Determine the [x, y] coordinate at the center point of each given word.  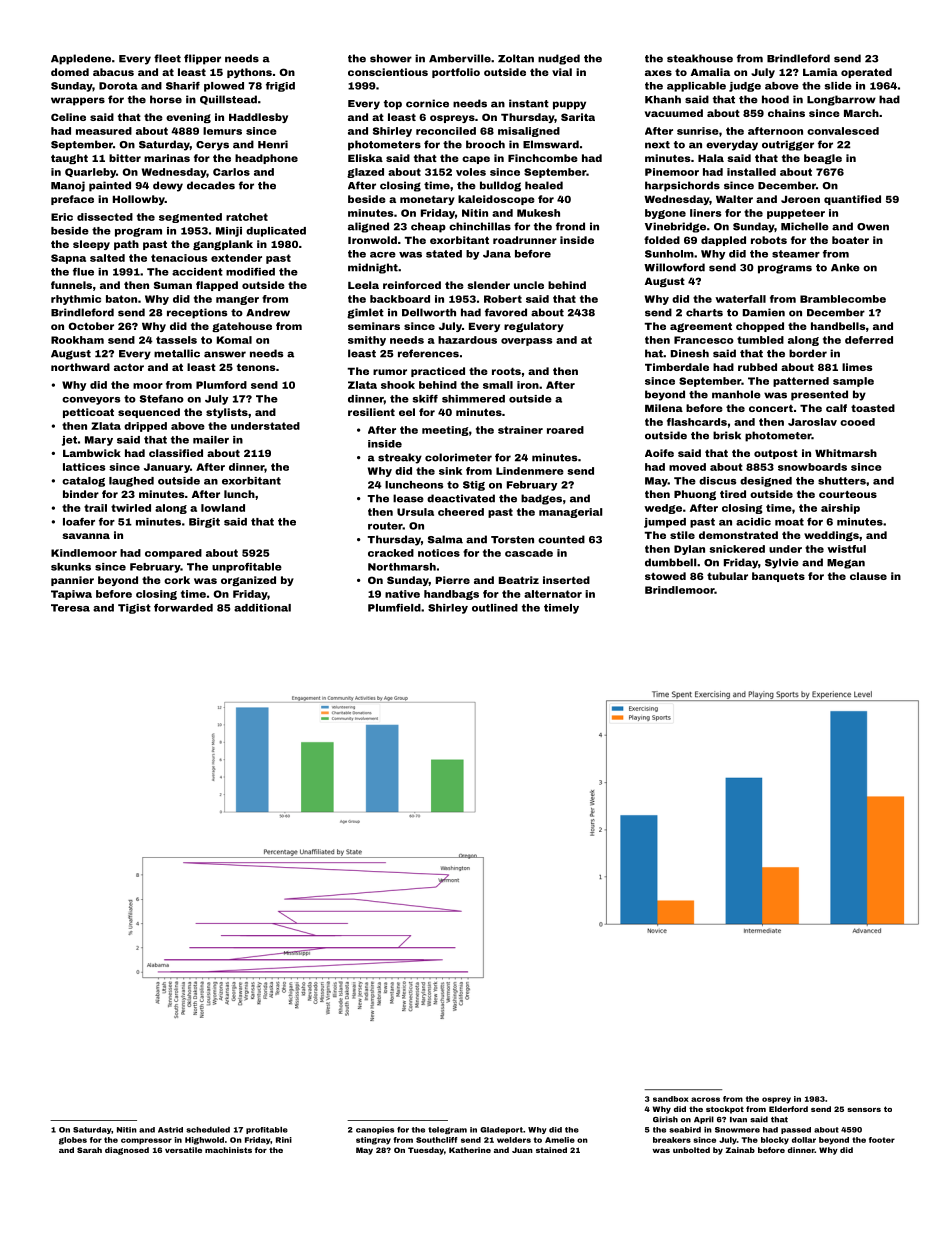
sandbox [671, 1099]
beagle [823, 159]
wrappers [78, 101]
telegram [447, 1130]
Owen [873, 227]
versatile [183, 1150]
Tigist [134, 609]
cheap [428, 227]
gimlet [365, 313]
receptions [197, 313]
